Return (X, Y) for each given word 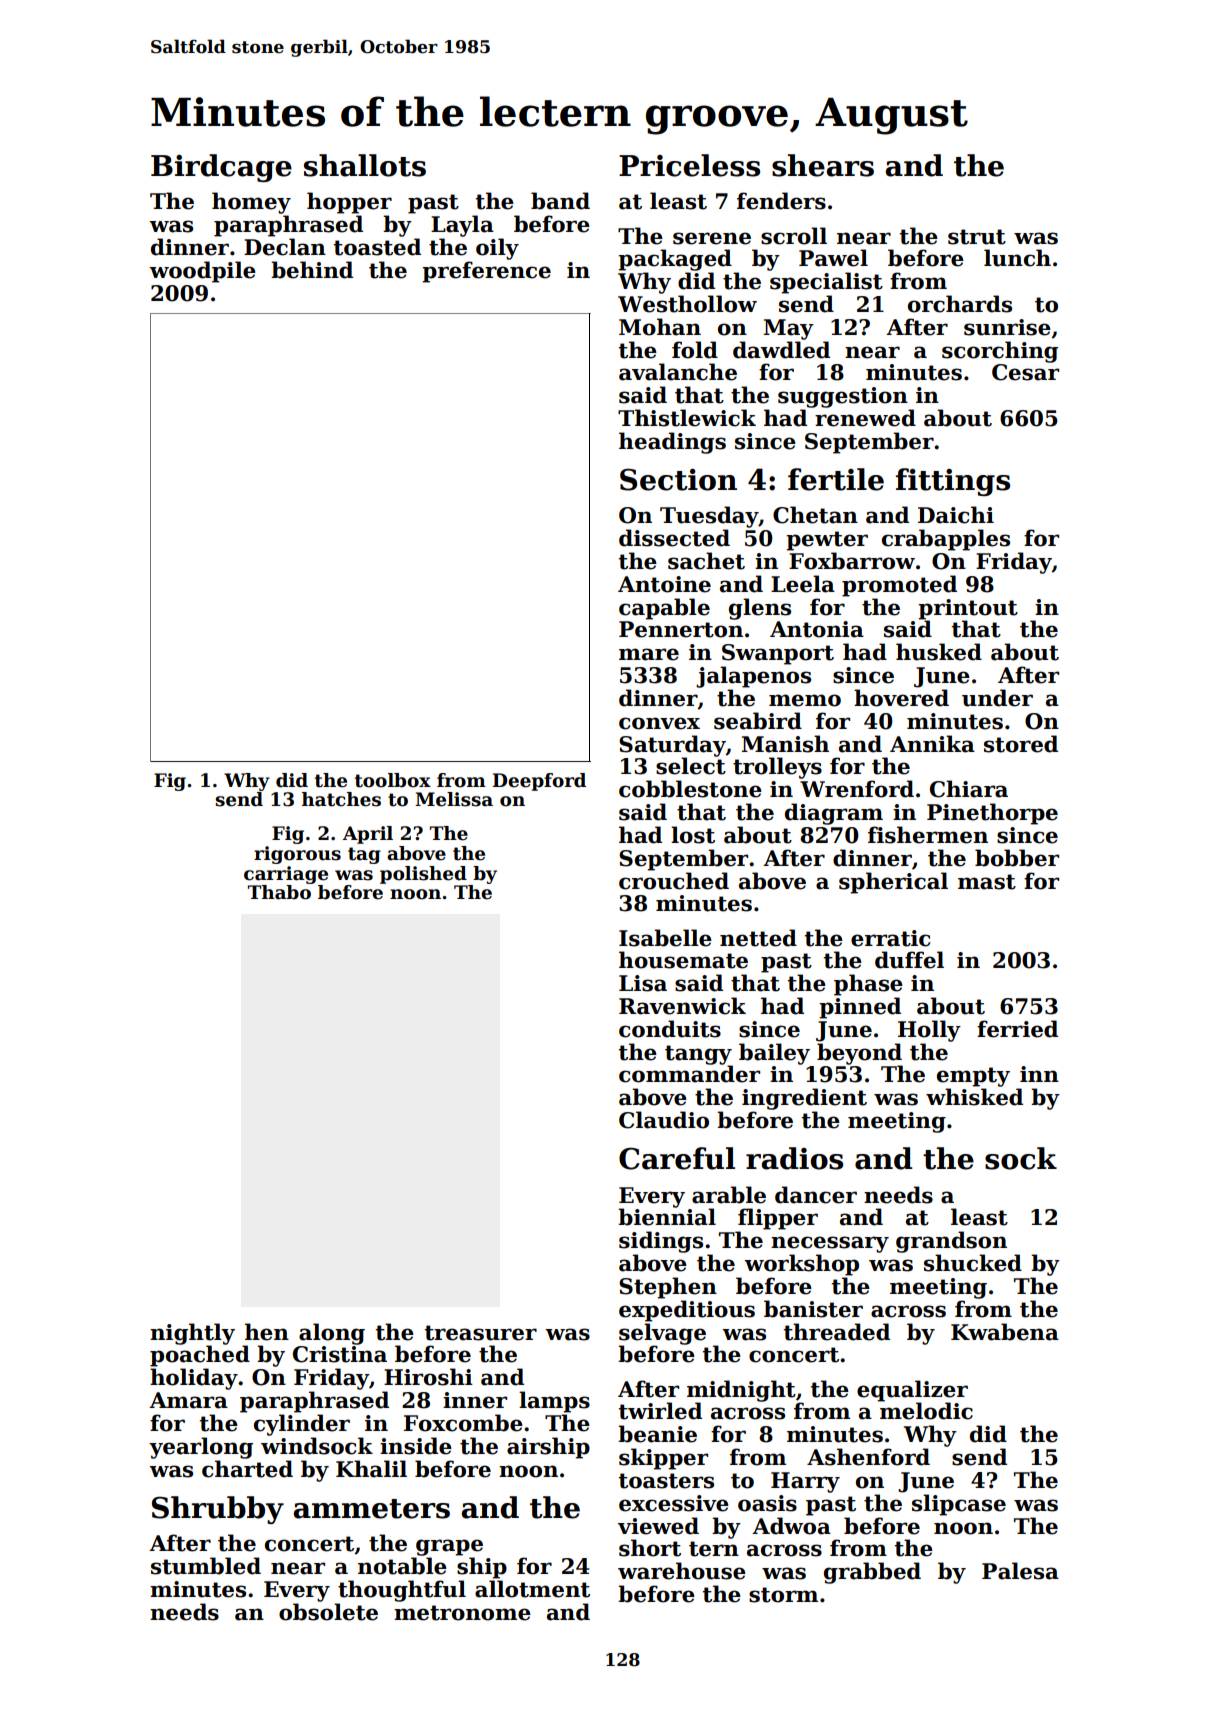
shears (823, 165)
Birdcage (221, 168)
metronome (462, 1613)
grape (449, 1547)
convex (659, 723)
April (368, 835)
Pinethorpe (992, 814)
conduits (670, 1029)
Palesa (1020, 1571)
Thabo (279, 892)
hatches (341, 799)
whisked (974, 1097)
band (560, 201)
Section (678, 479)
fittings (953, 482)
